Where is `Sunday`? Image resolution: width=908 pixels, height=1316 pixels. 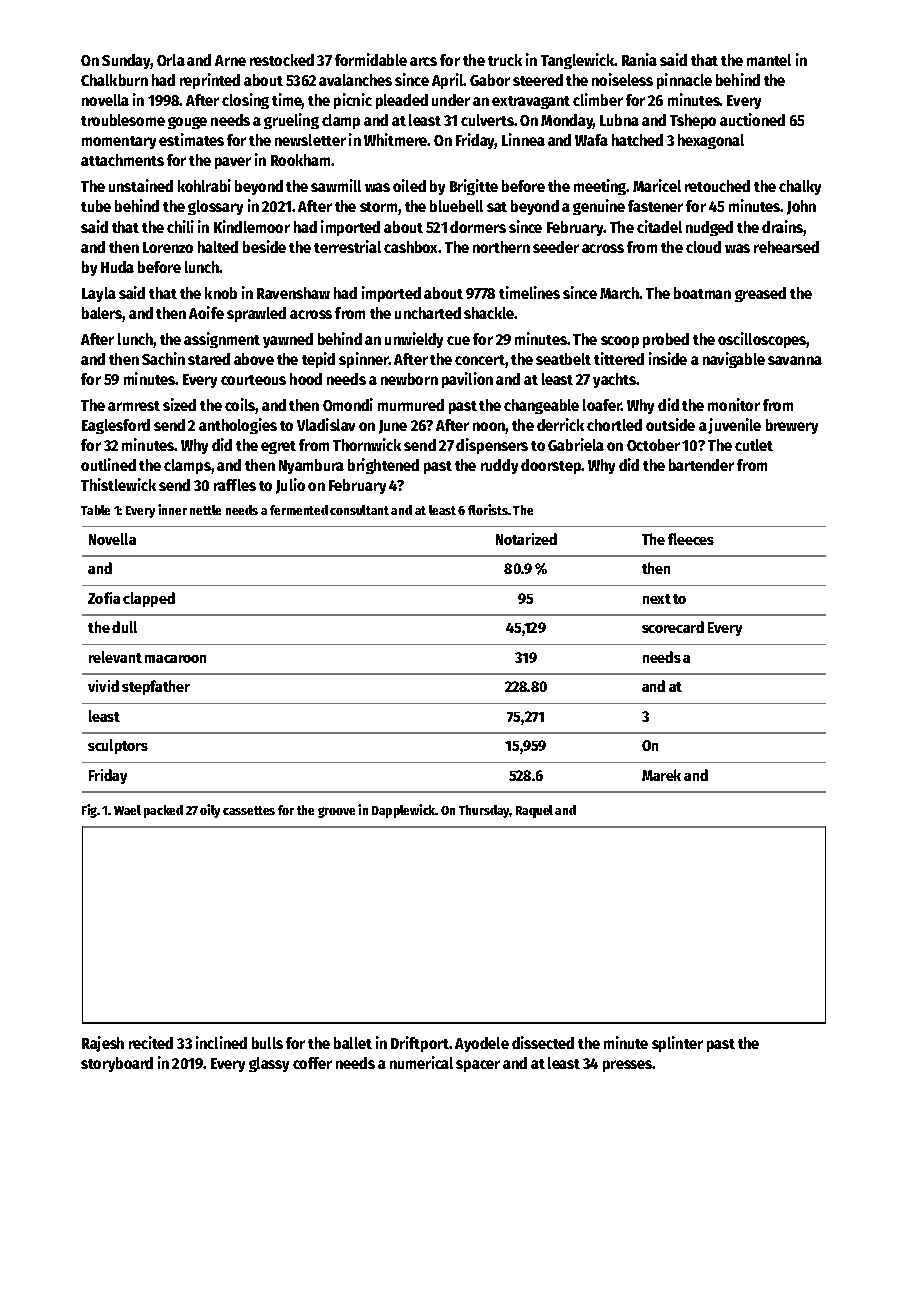 Sunday is located at coordinates (126, 61).
